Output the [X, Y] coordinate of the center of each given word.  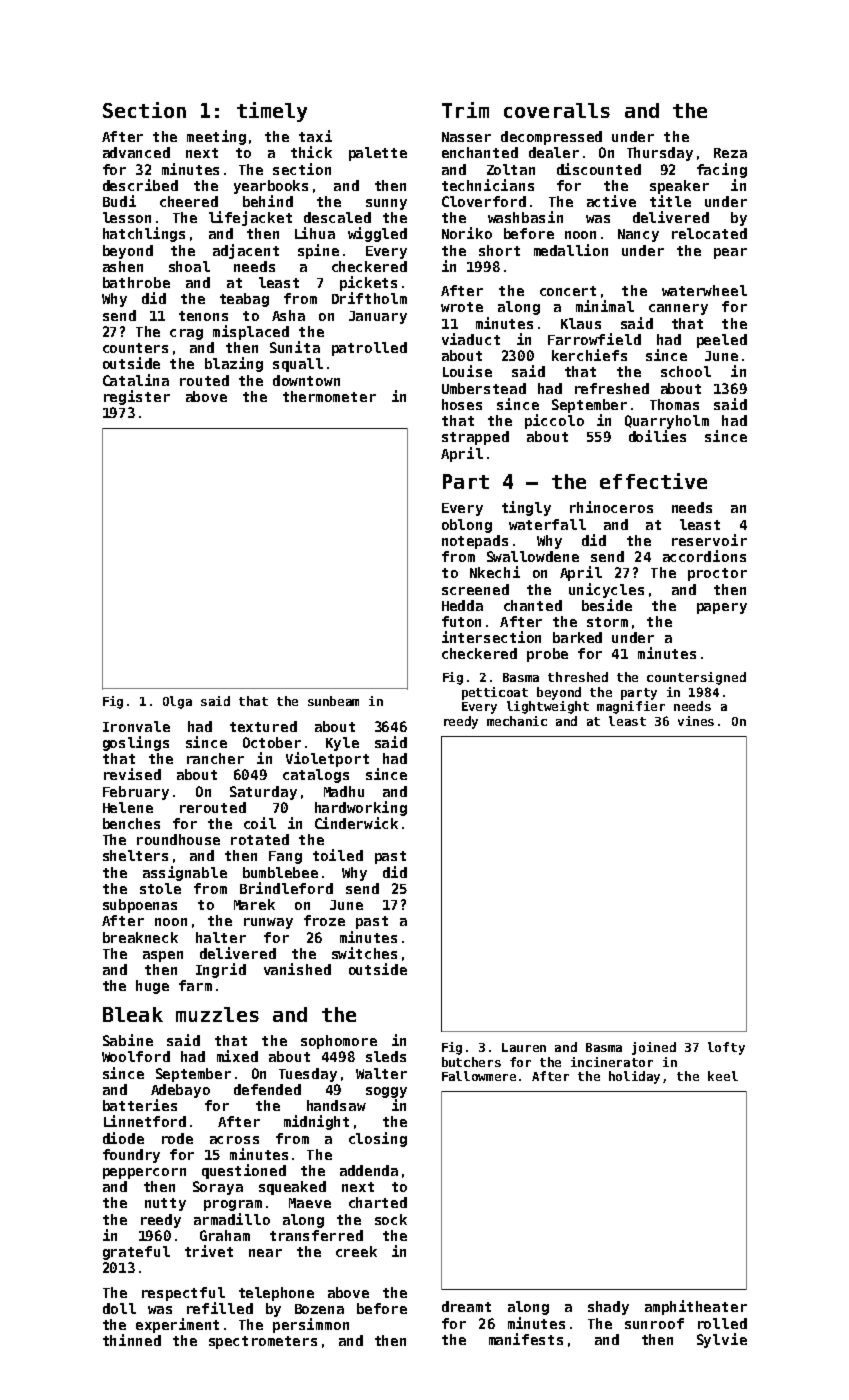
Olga [177, 702]
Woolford [136, 1056]
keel [723, 1076]
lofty [726, 1048]
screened [475, 589]
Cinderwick [356, 823]
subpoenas [140, 906]
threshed [578, 677]
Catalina [136, 380]
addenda [369, 1170]
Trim [465, 110]
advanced [136, 152]
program [233, 1205]
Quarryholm [667, 422]
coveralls [557, 110]
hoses [462, 404]
